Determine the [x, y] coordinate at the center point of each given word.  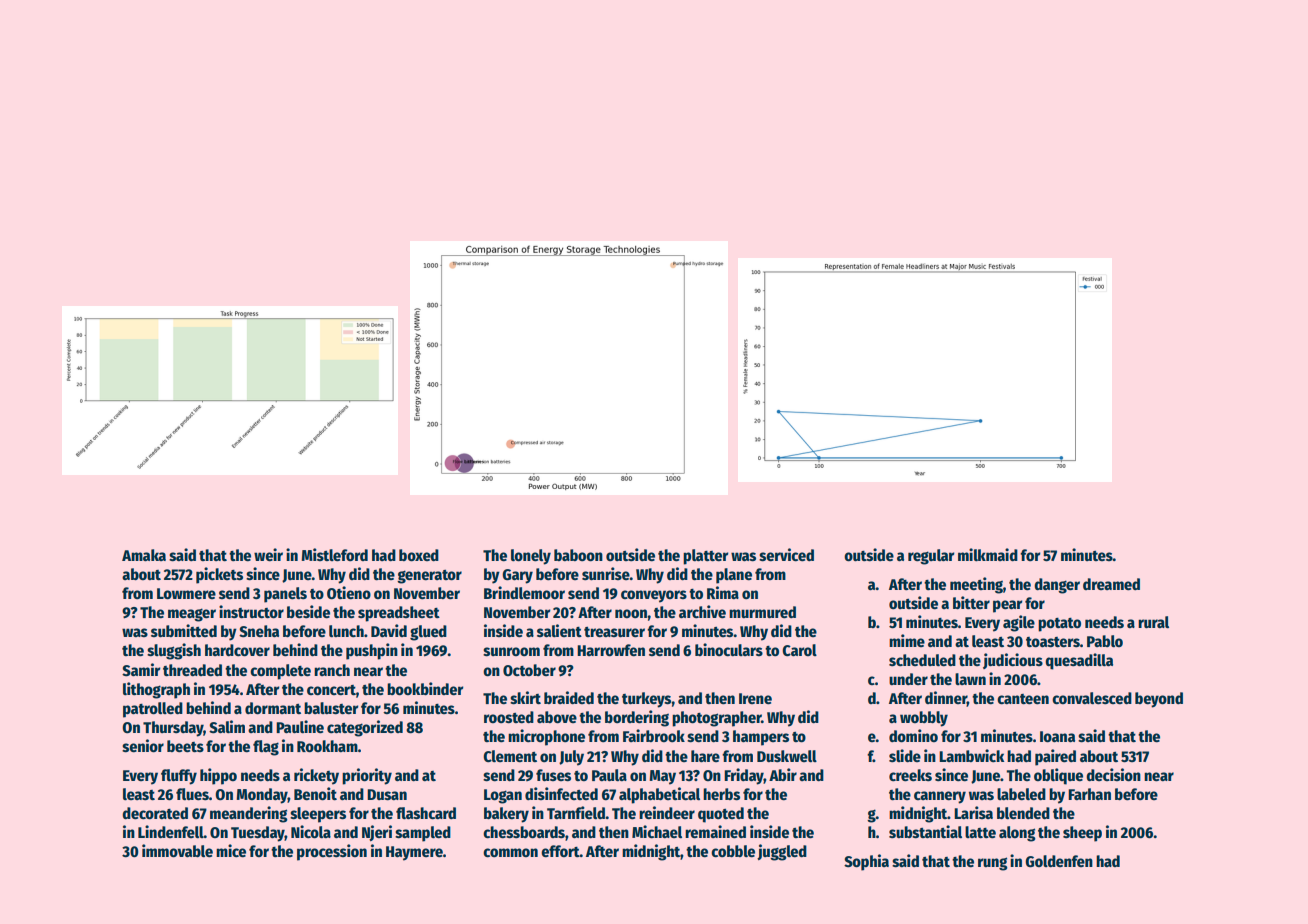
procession [332, 852]
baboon [578, 555]
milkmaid [988, 555]
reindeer [667, 813]
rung [993, 864]
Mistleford [335, 555]
